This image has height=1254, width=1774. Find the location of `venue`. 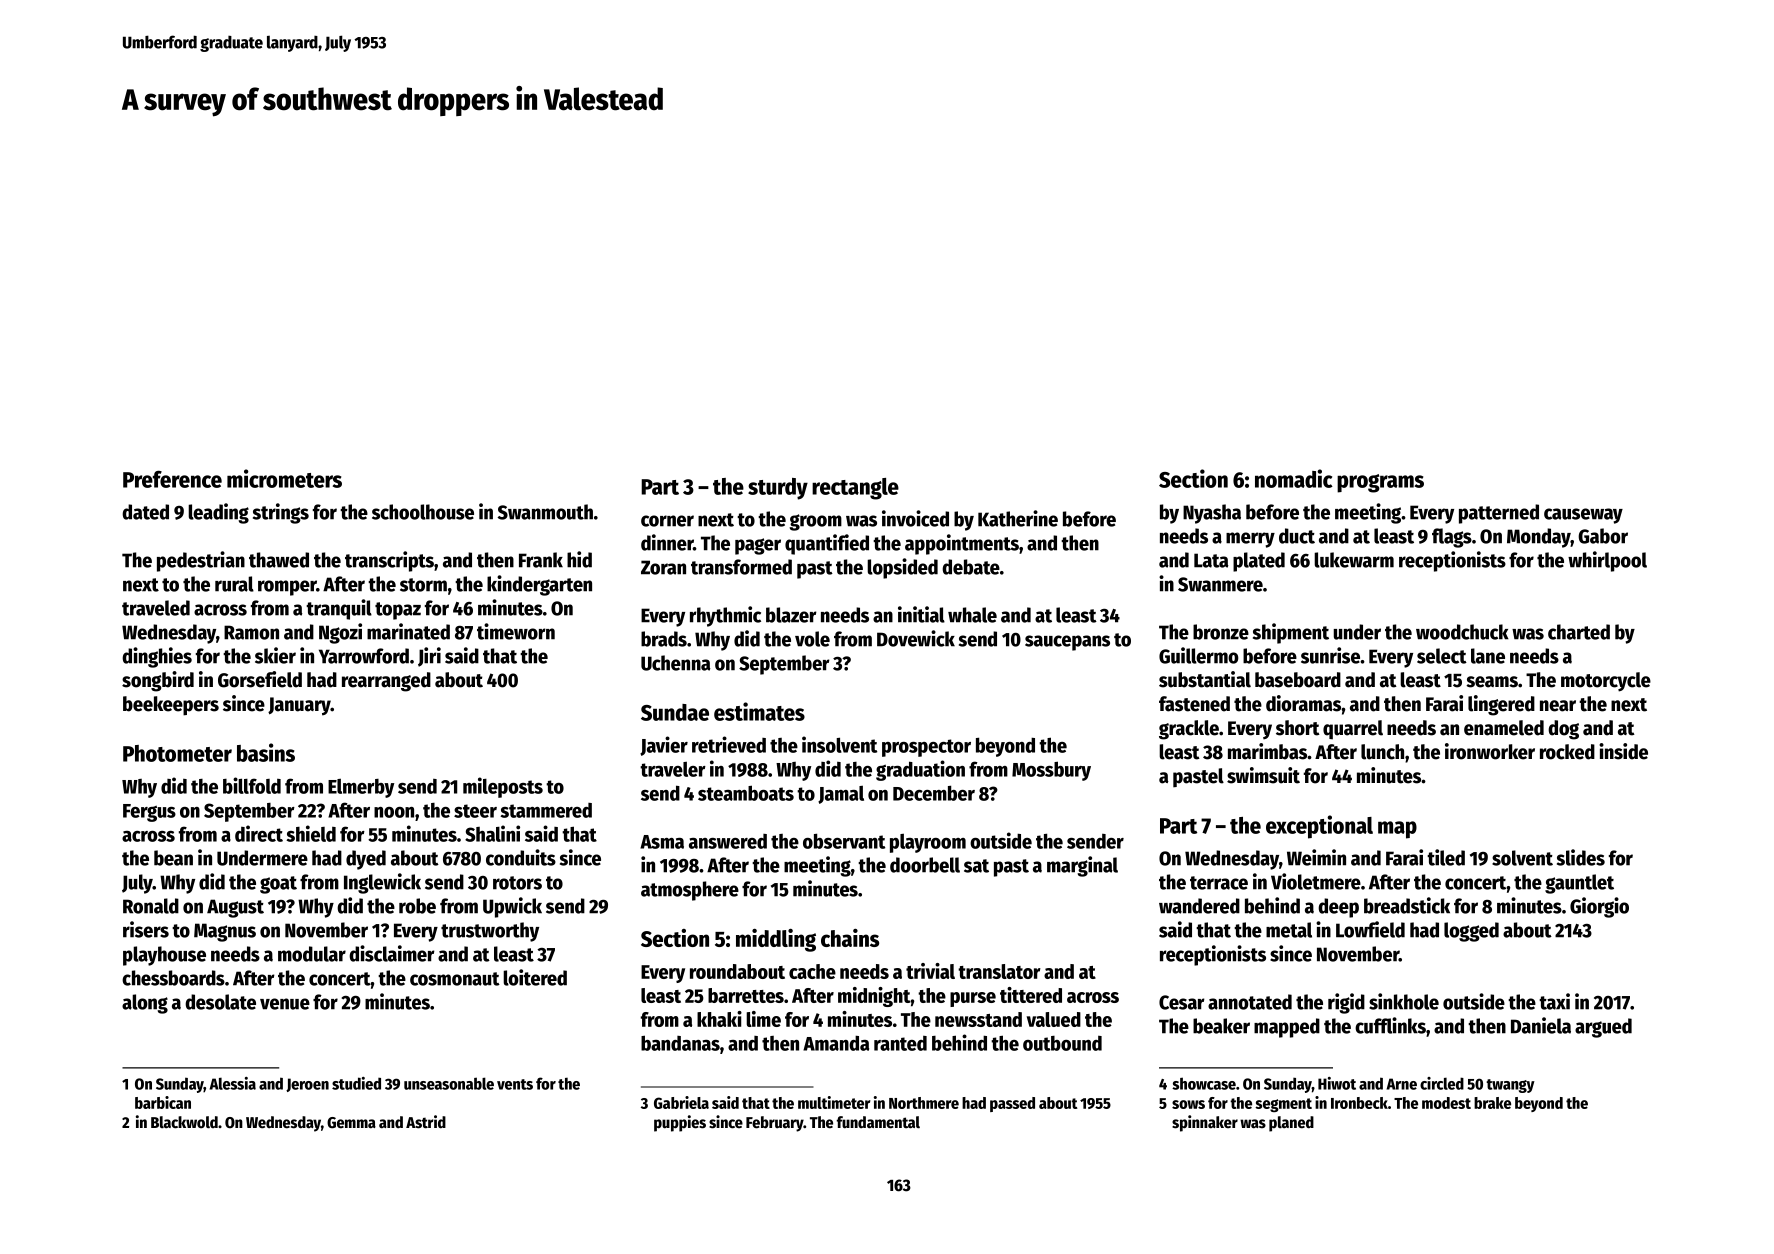

venue is located at coordinates (285, 1004).
